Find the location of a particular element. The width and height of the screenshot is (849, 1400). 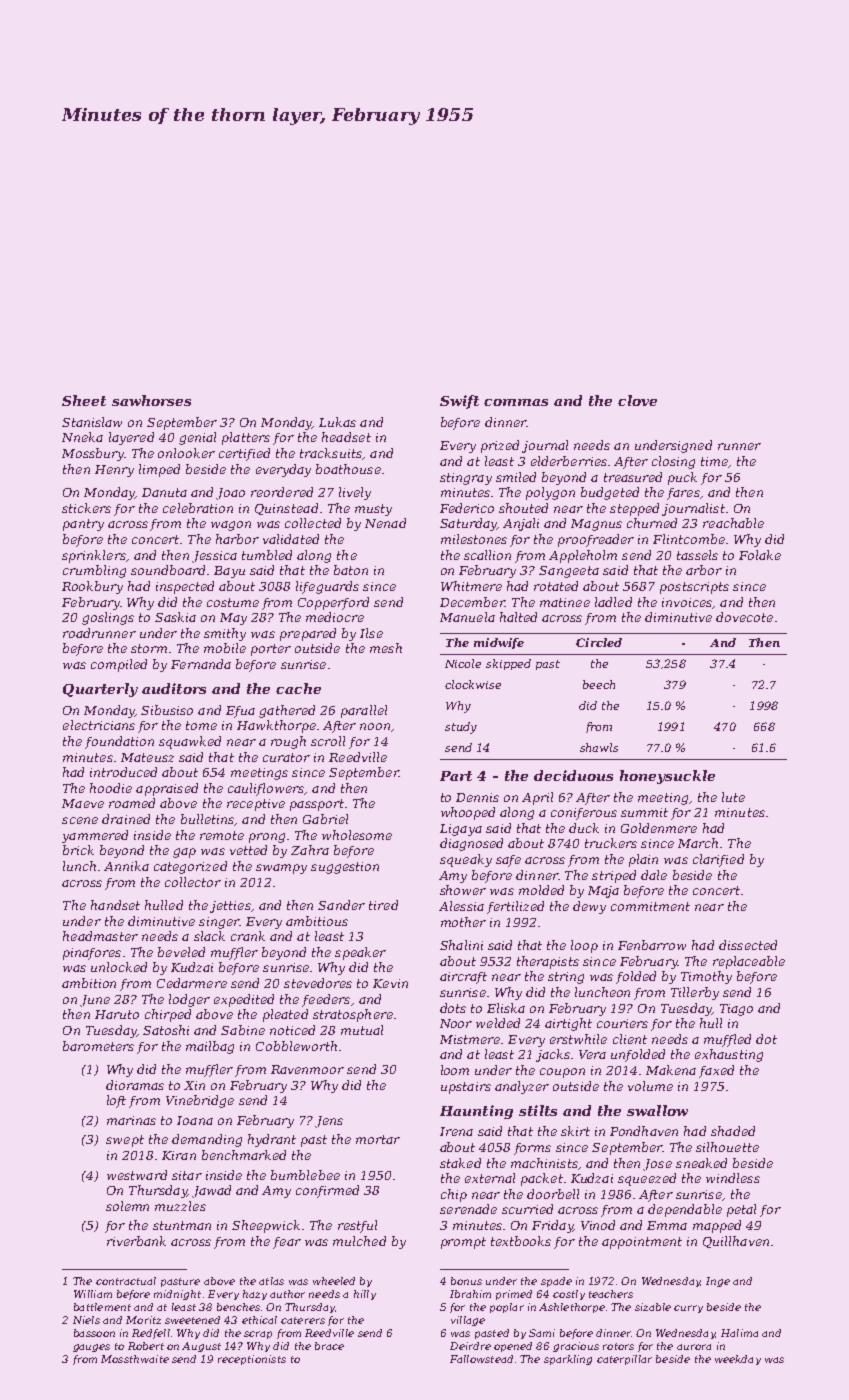

goslings is located at coordinates (108, 618).
